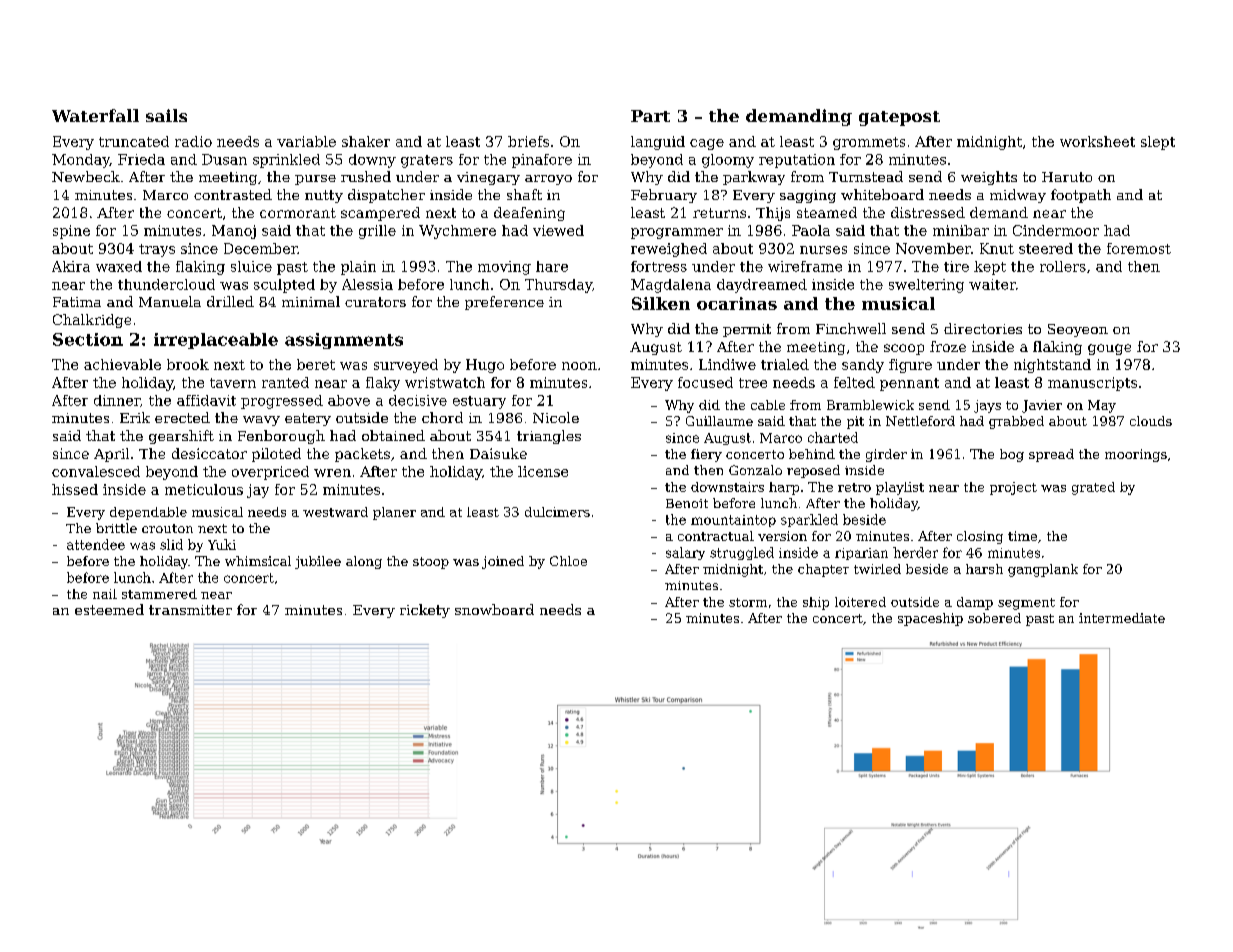  I want to click on preference, so click(504, 303).
